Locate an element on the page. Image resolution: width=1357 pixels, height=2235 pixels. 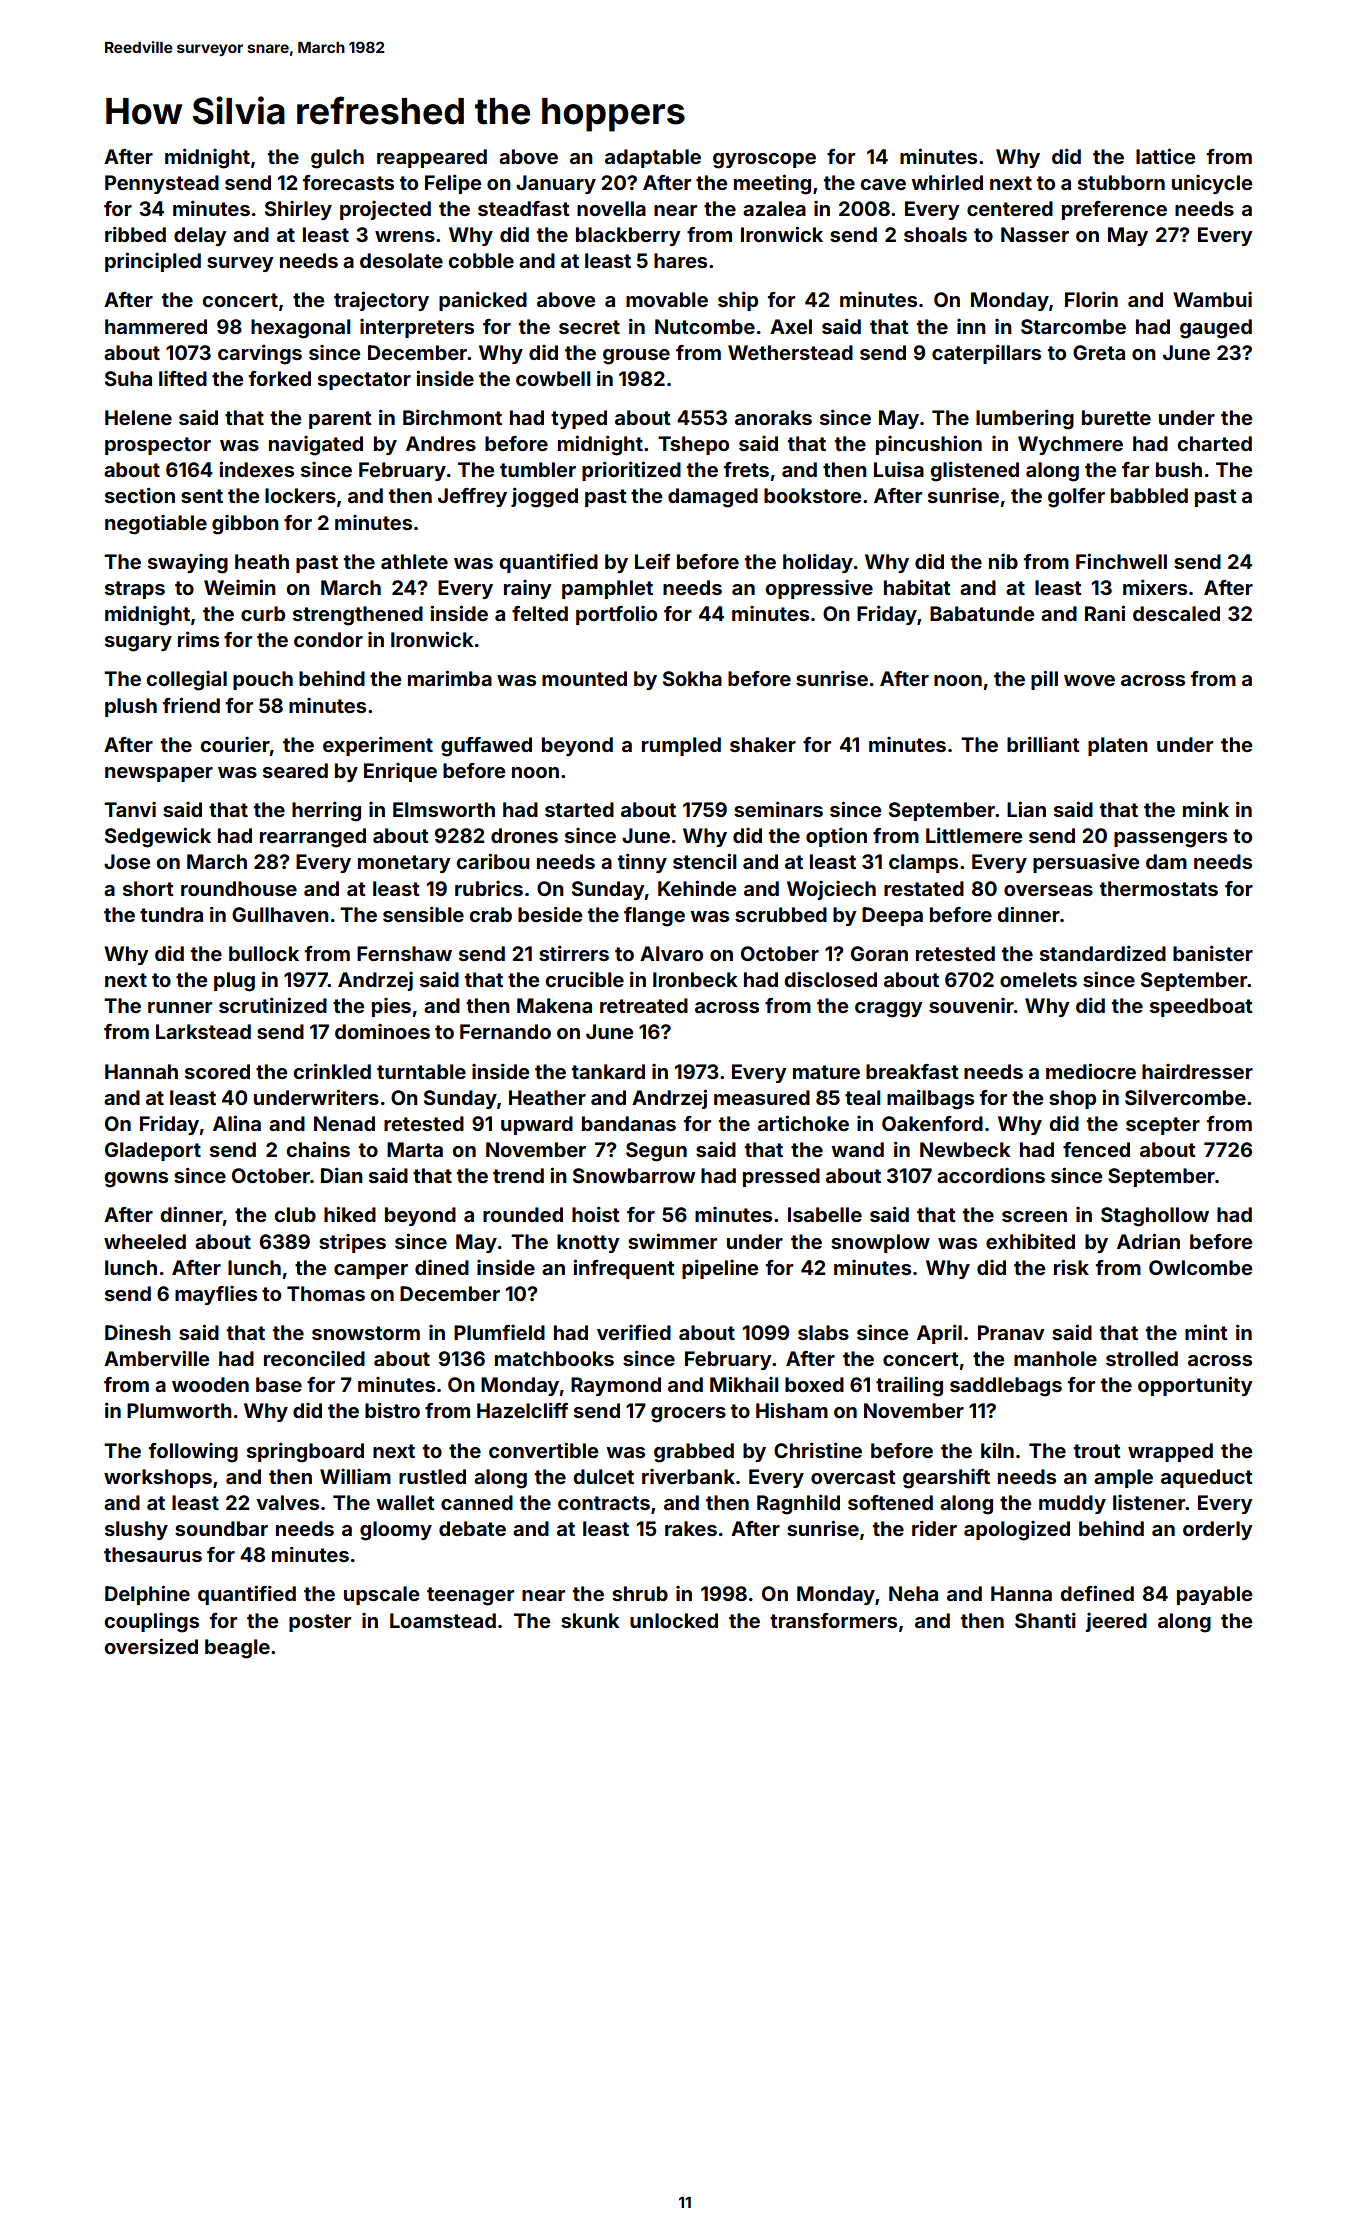
lattice is located at coordinates (1165, 156).
